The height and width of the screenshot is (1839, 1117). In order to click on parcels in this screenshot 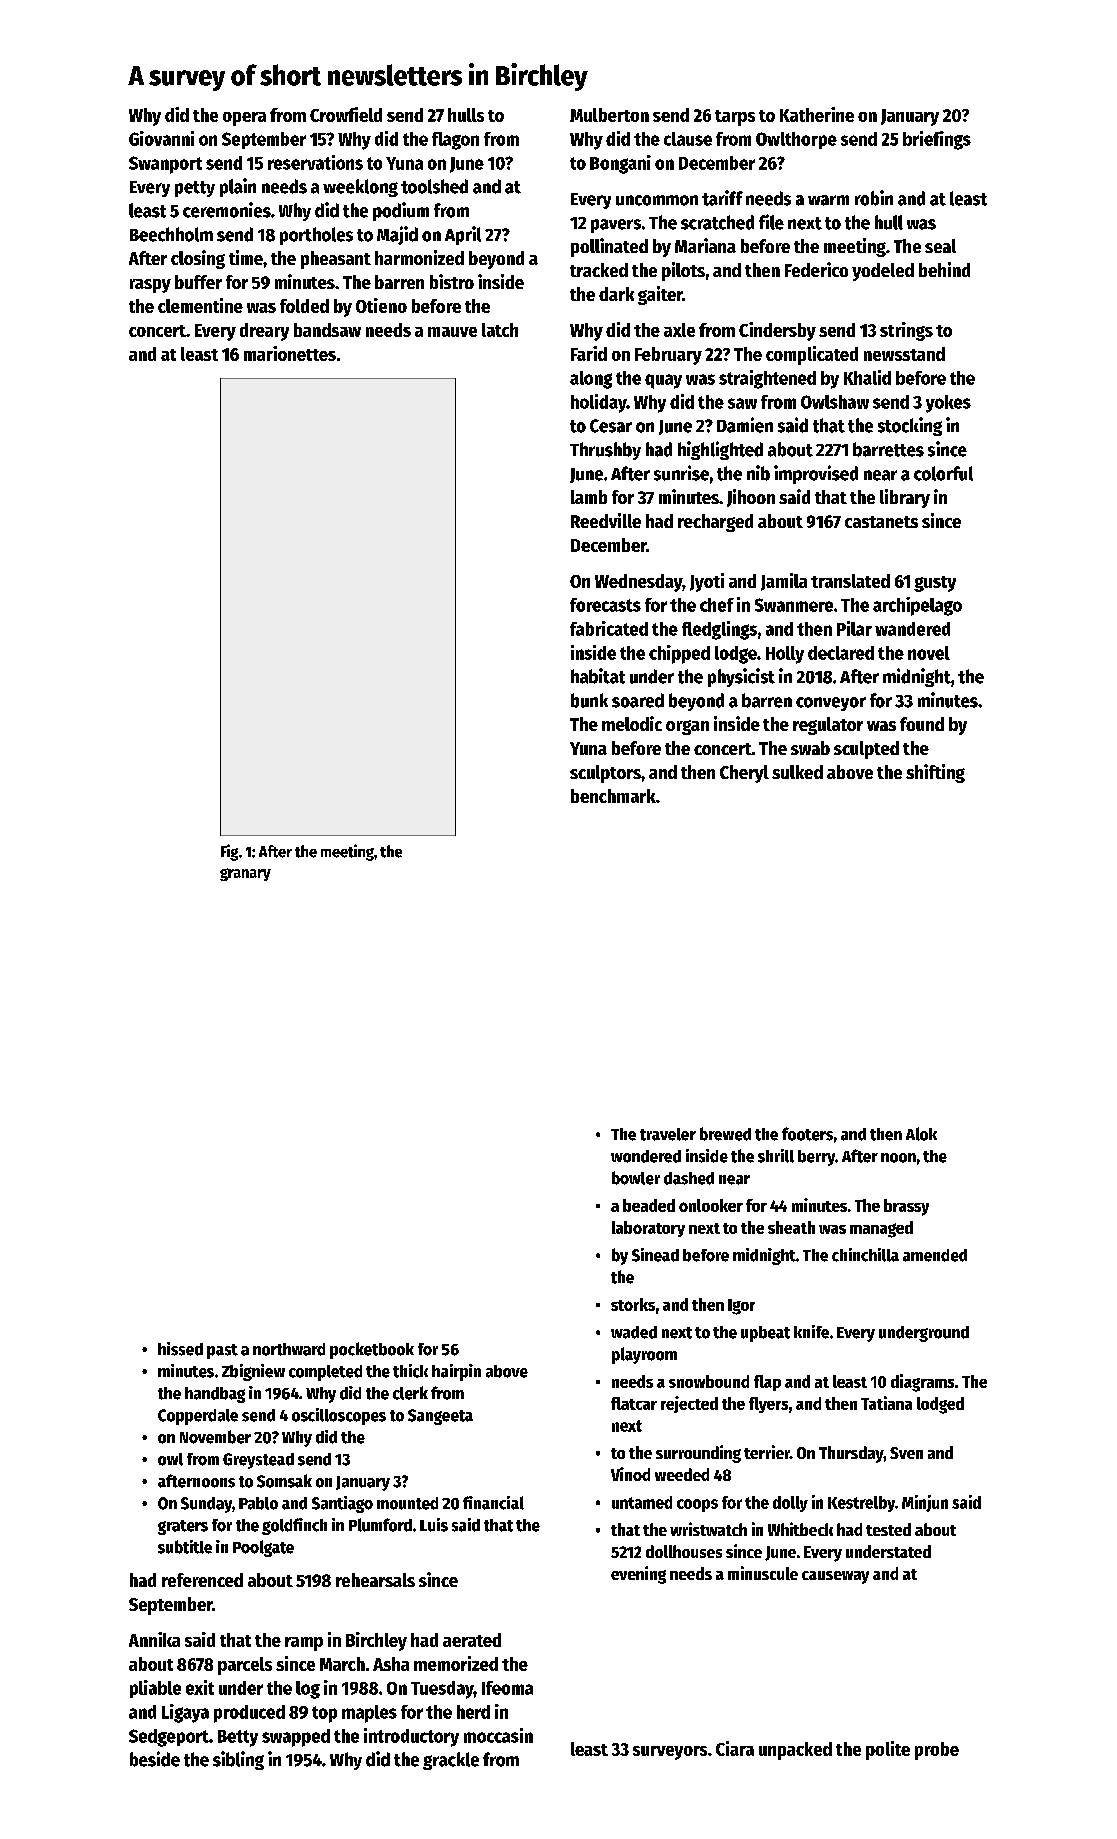, I will do `click(245, 1666)`.
